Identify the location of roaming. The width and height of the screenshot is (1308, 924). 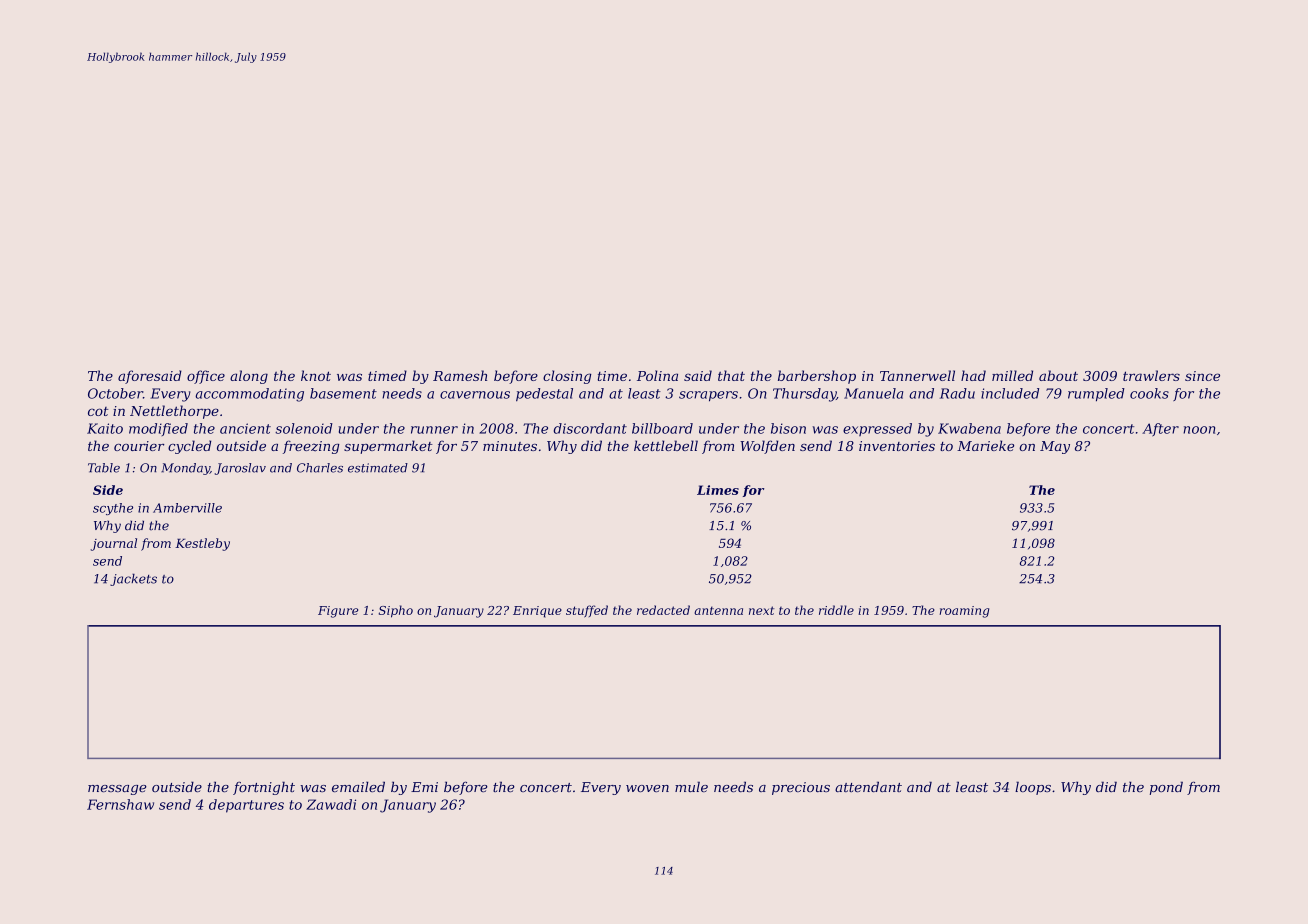
(964, 612).
